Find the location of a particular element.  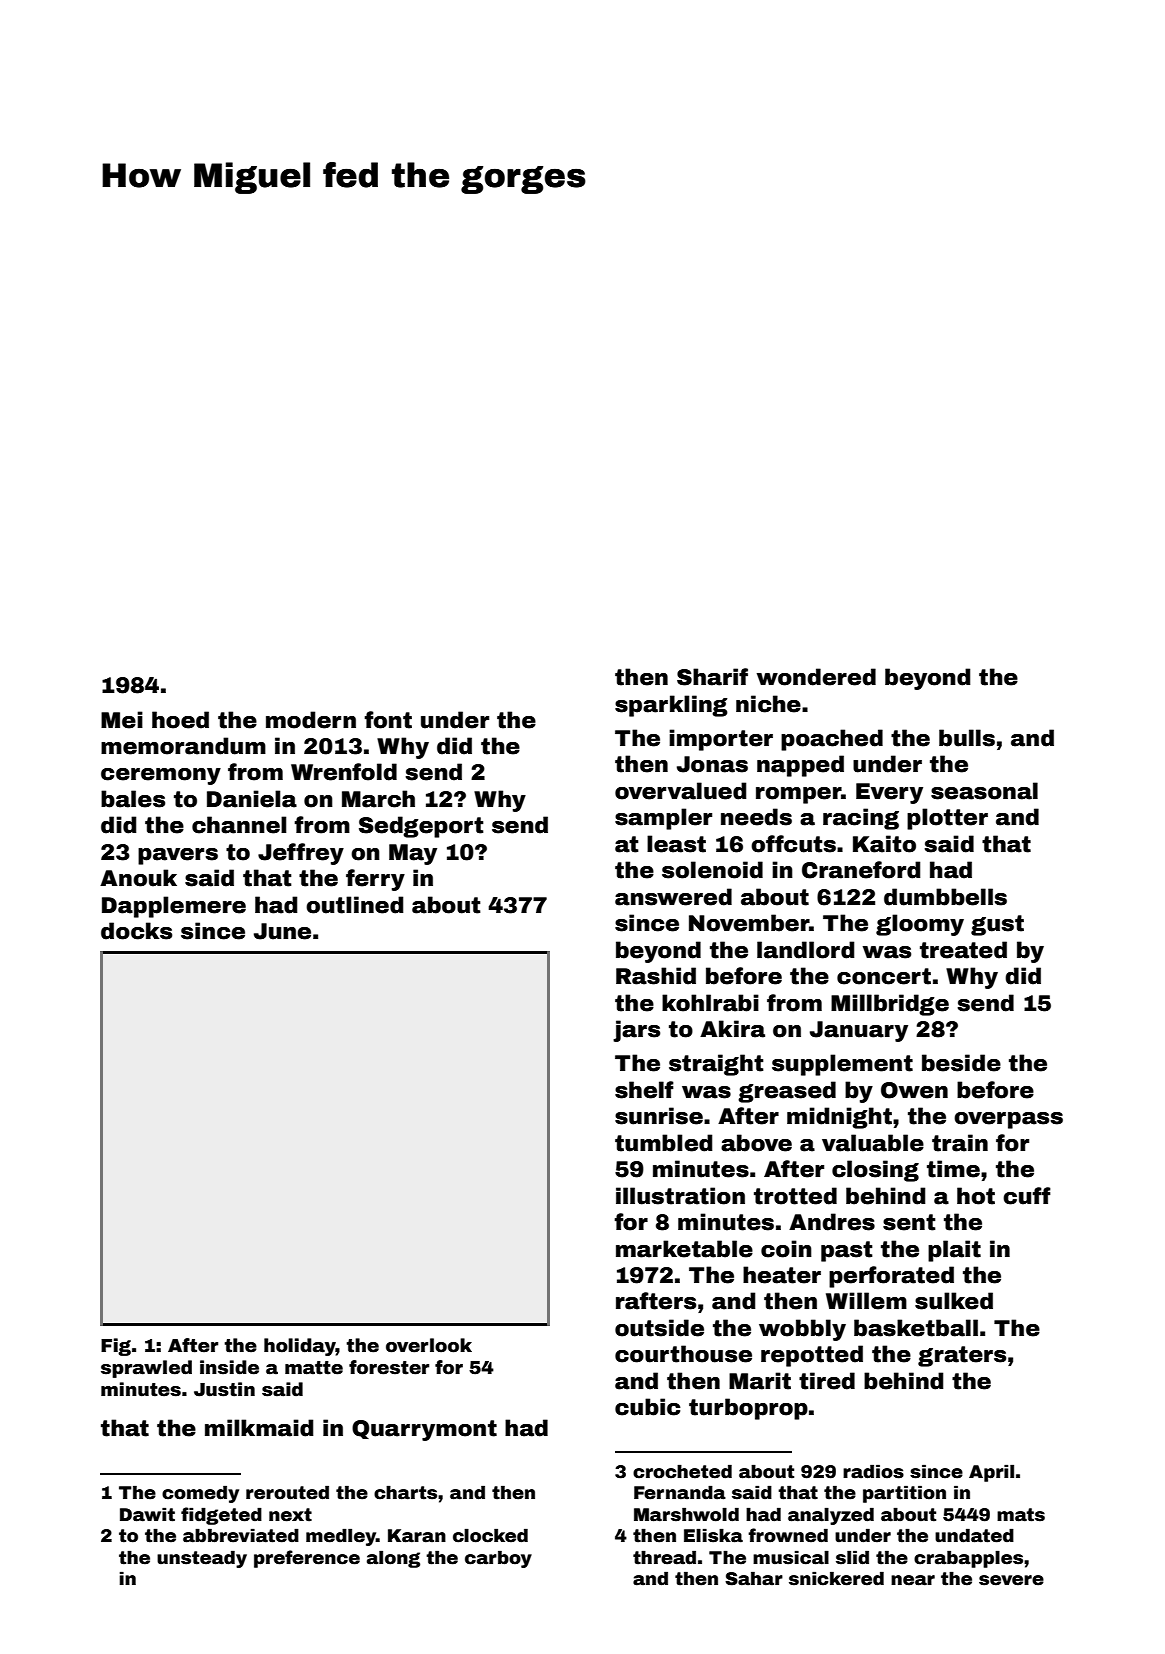

Quarrymont is located at coordinates (424, 1430).
